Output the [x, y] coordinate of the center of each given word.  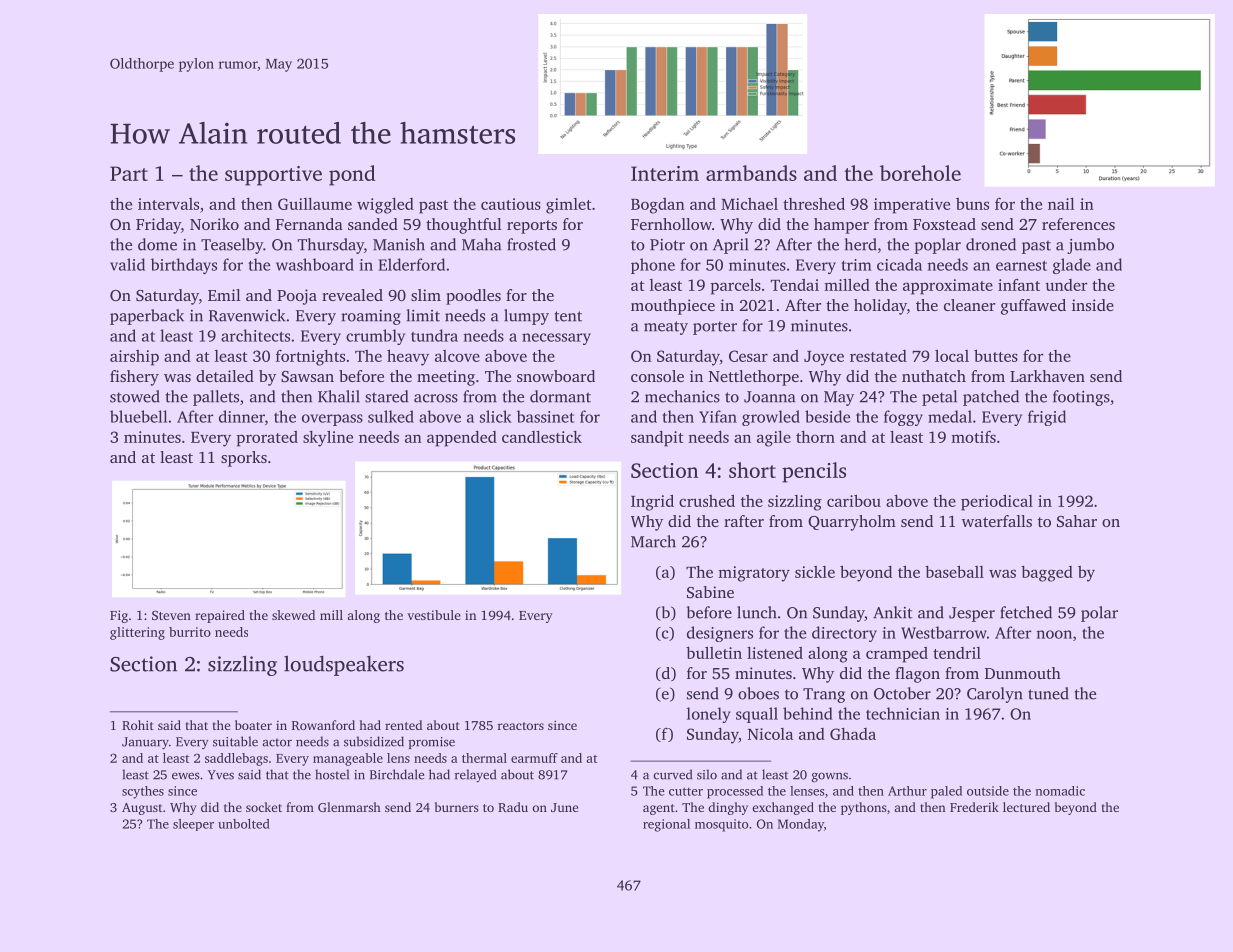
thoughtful [464, 226]
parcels [736, 286]
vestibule [434, 615]
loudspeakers [344, 666]
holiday [880, 307]
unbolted [244, 824]
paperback [147, 317]
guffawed [1033, 307]
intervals [168, 204]
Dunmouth [1023, 673]
